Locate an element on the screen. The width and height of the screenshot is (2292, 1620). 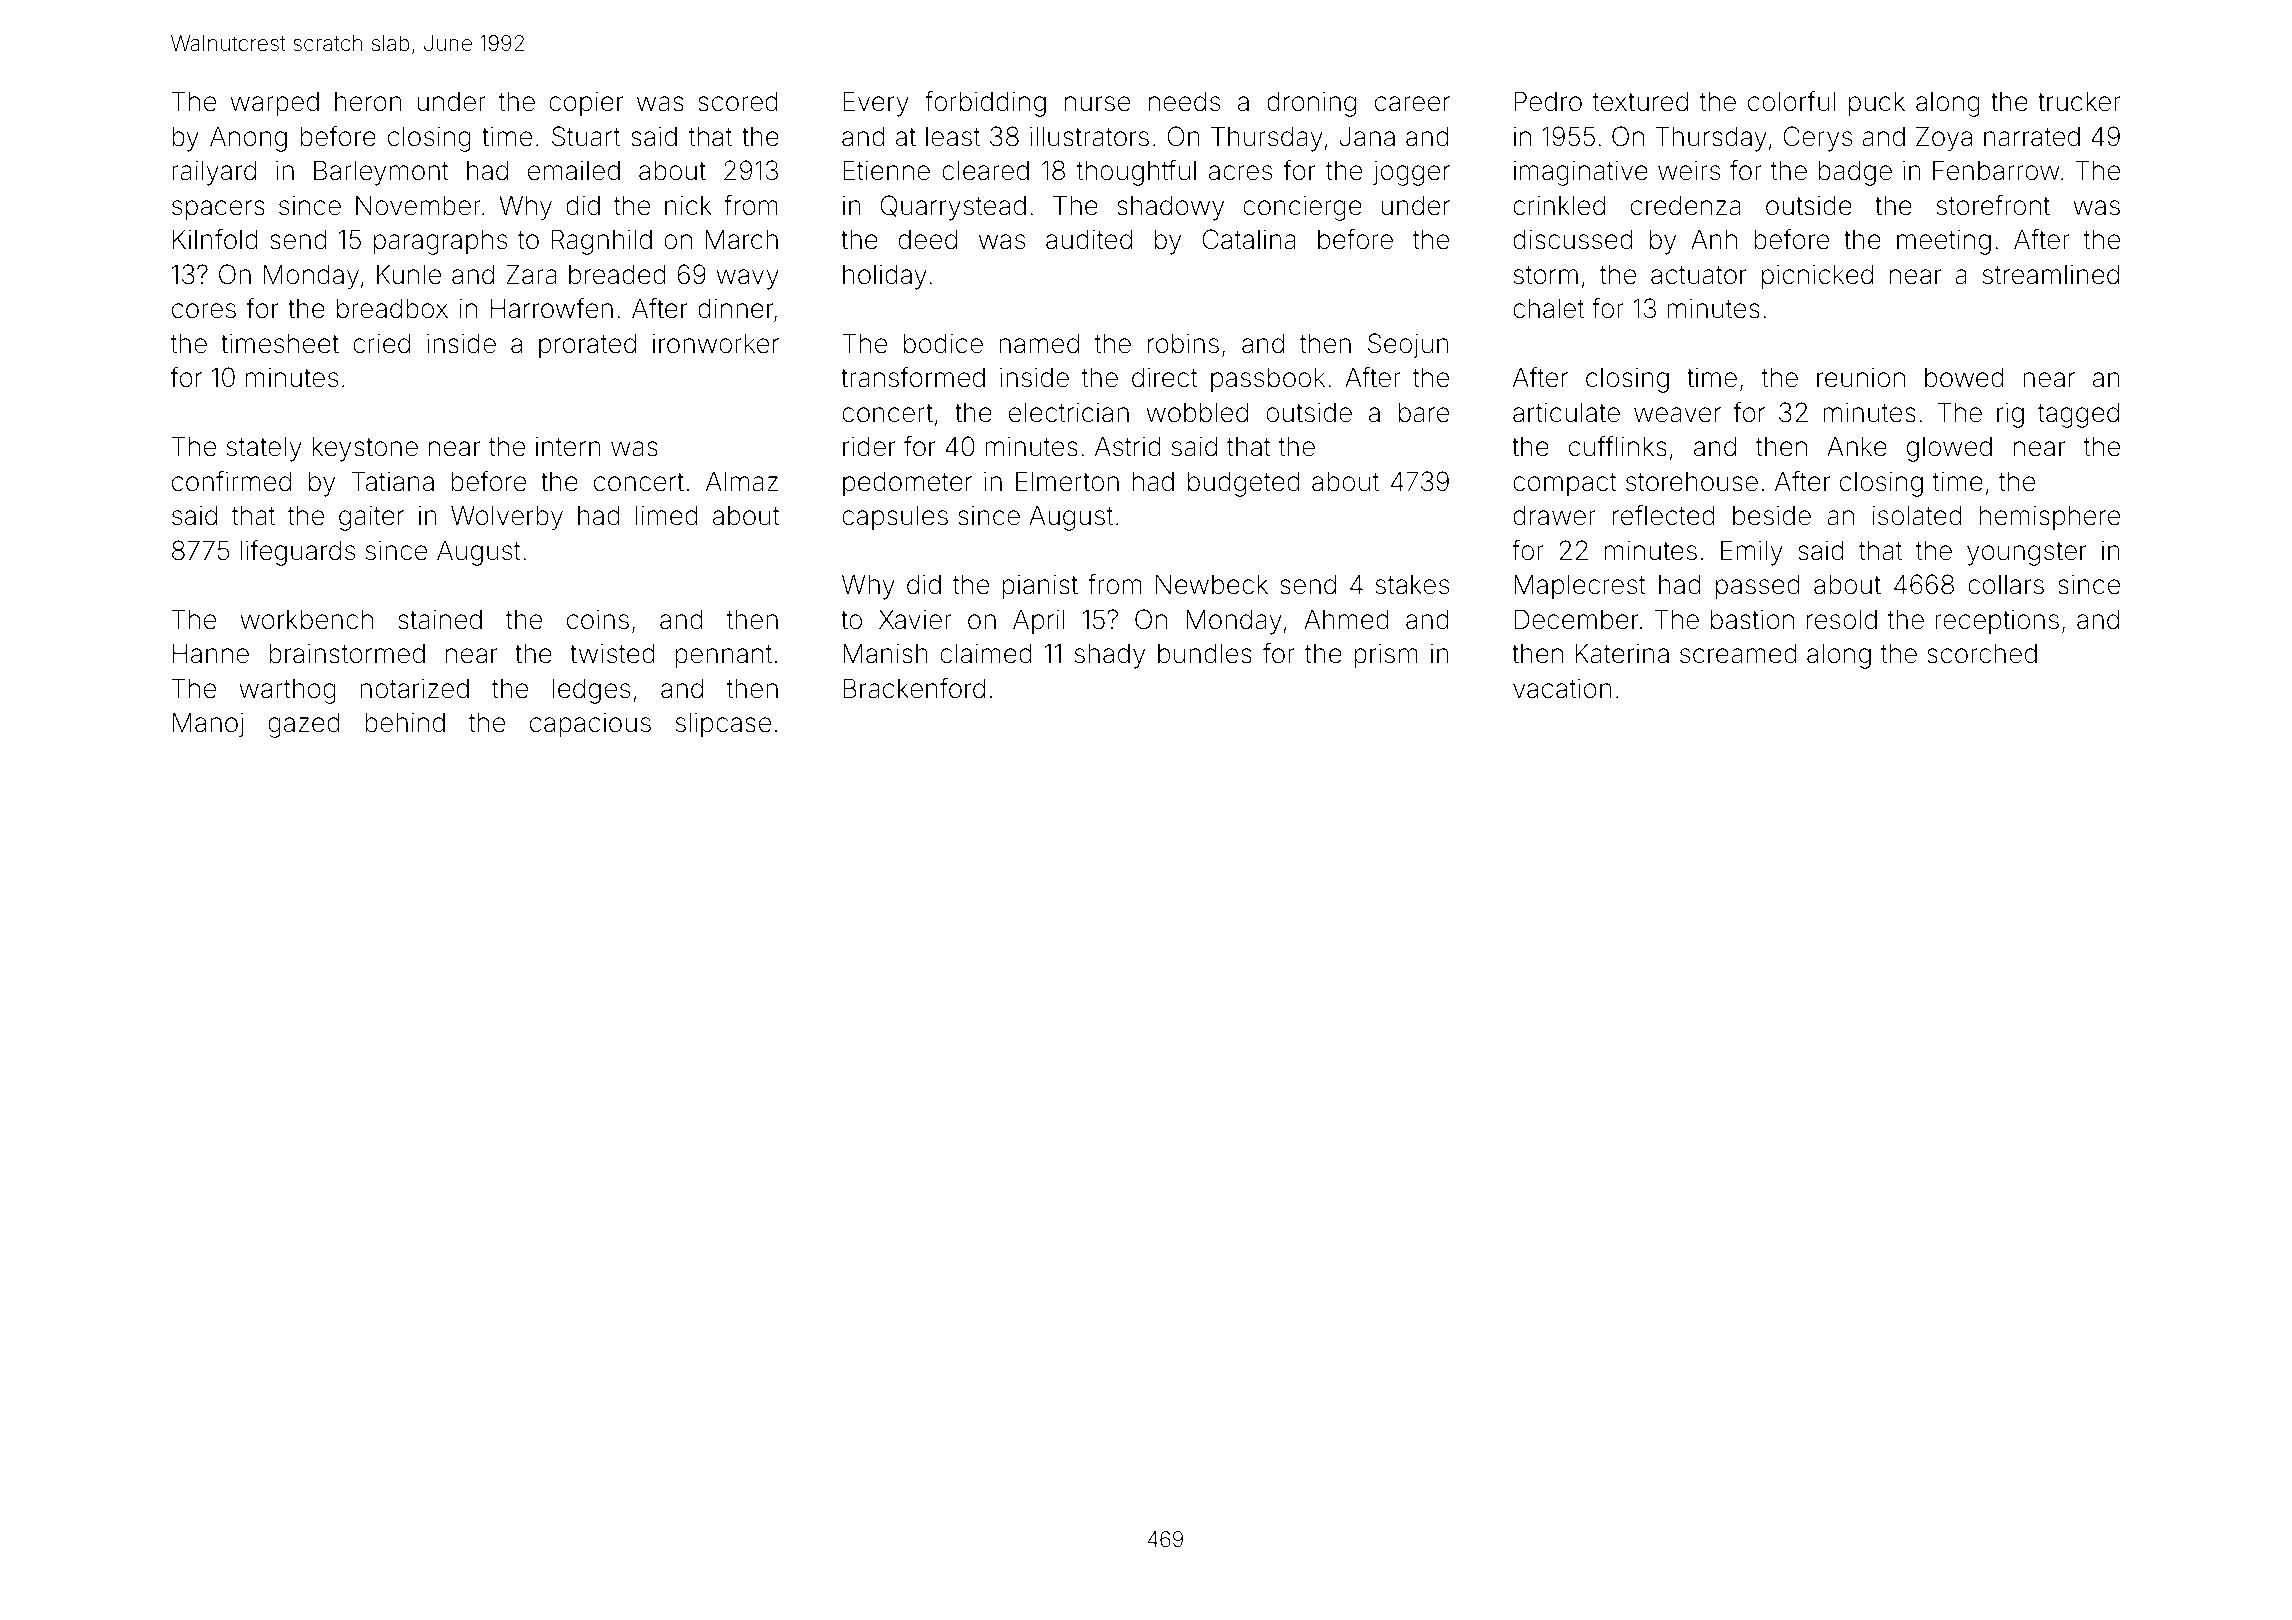
bare is located at coordinates (1424, 412).
